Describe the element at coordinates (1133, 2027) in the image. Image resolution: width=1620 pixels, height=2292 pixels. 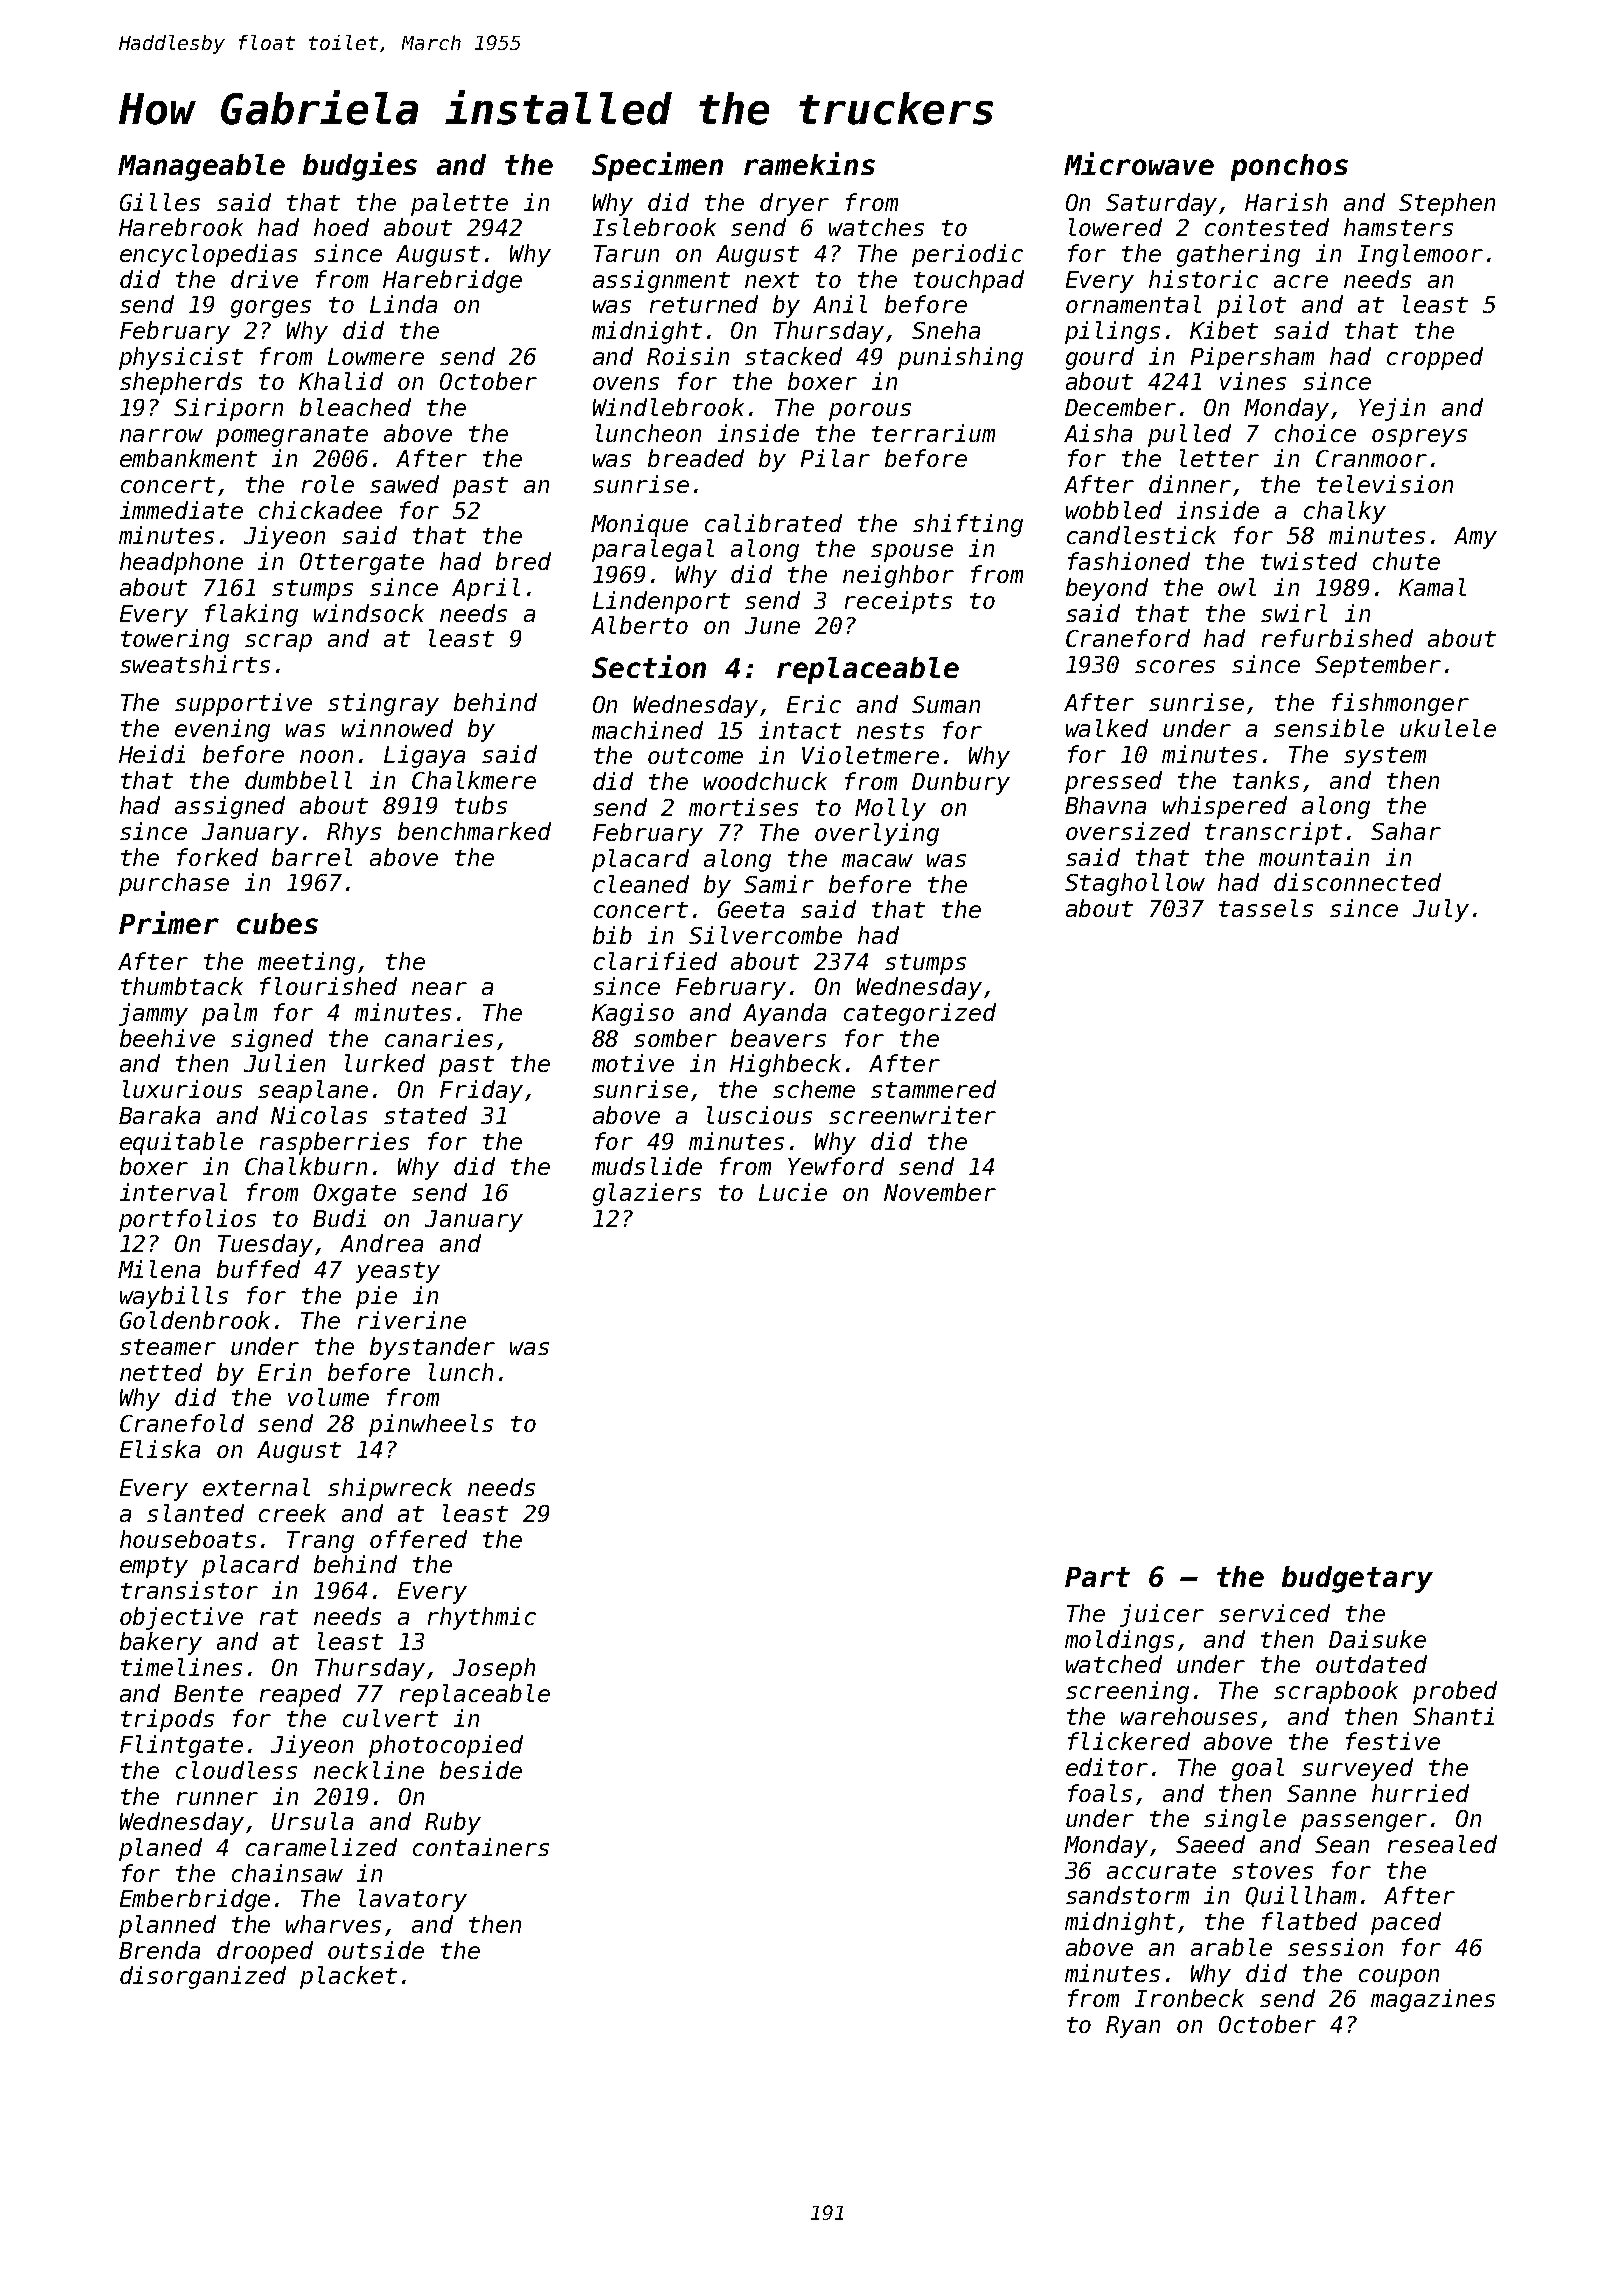
I see `Ryan` at that location.
